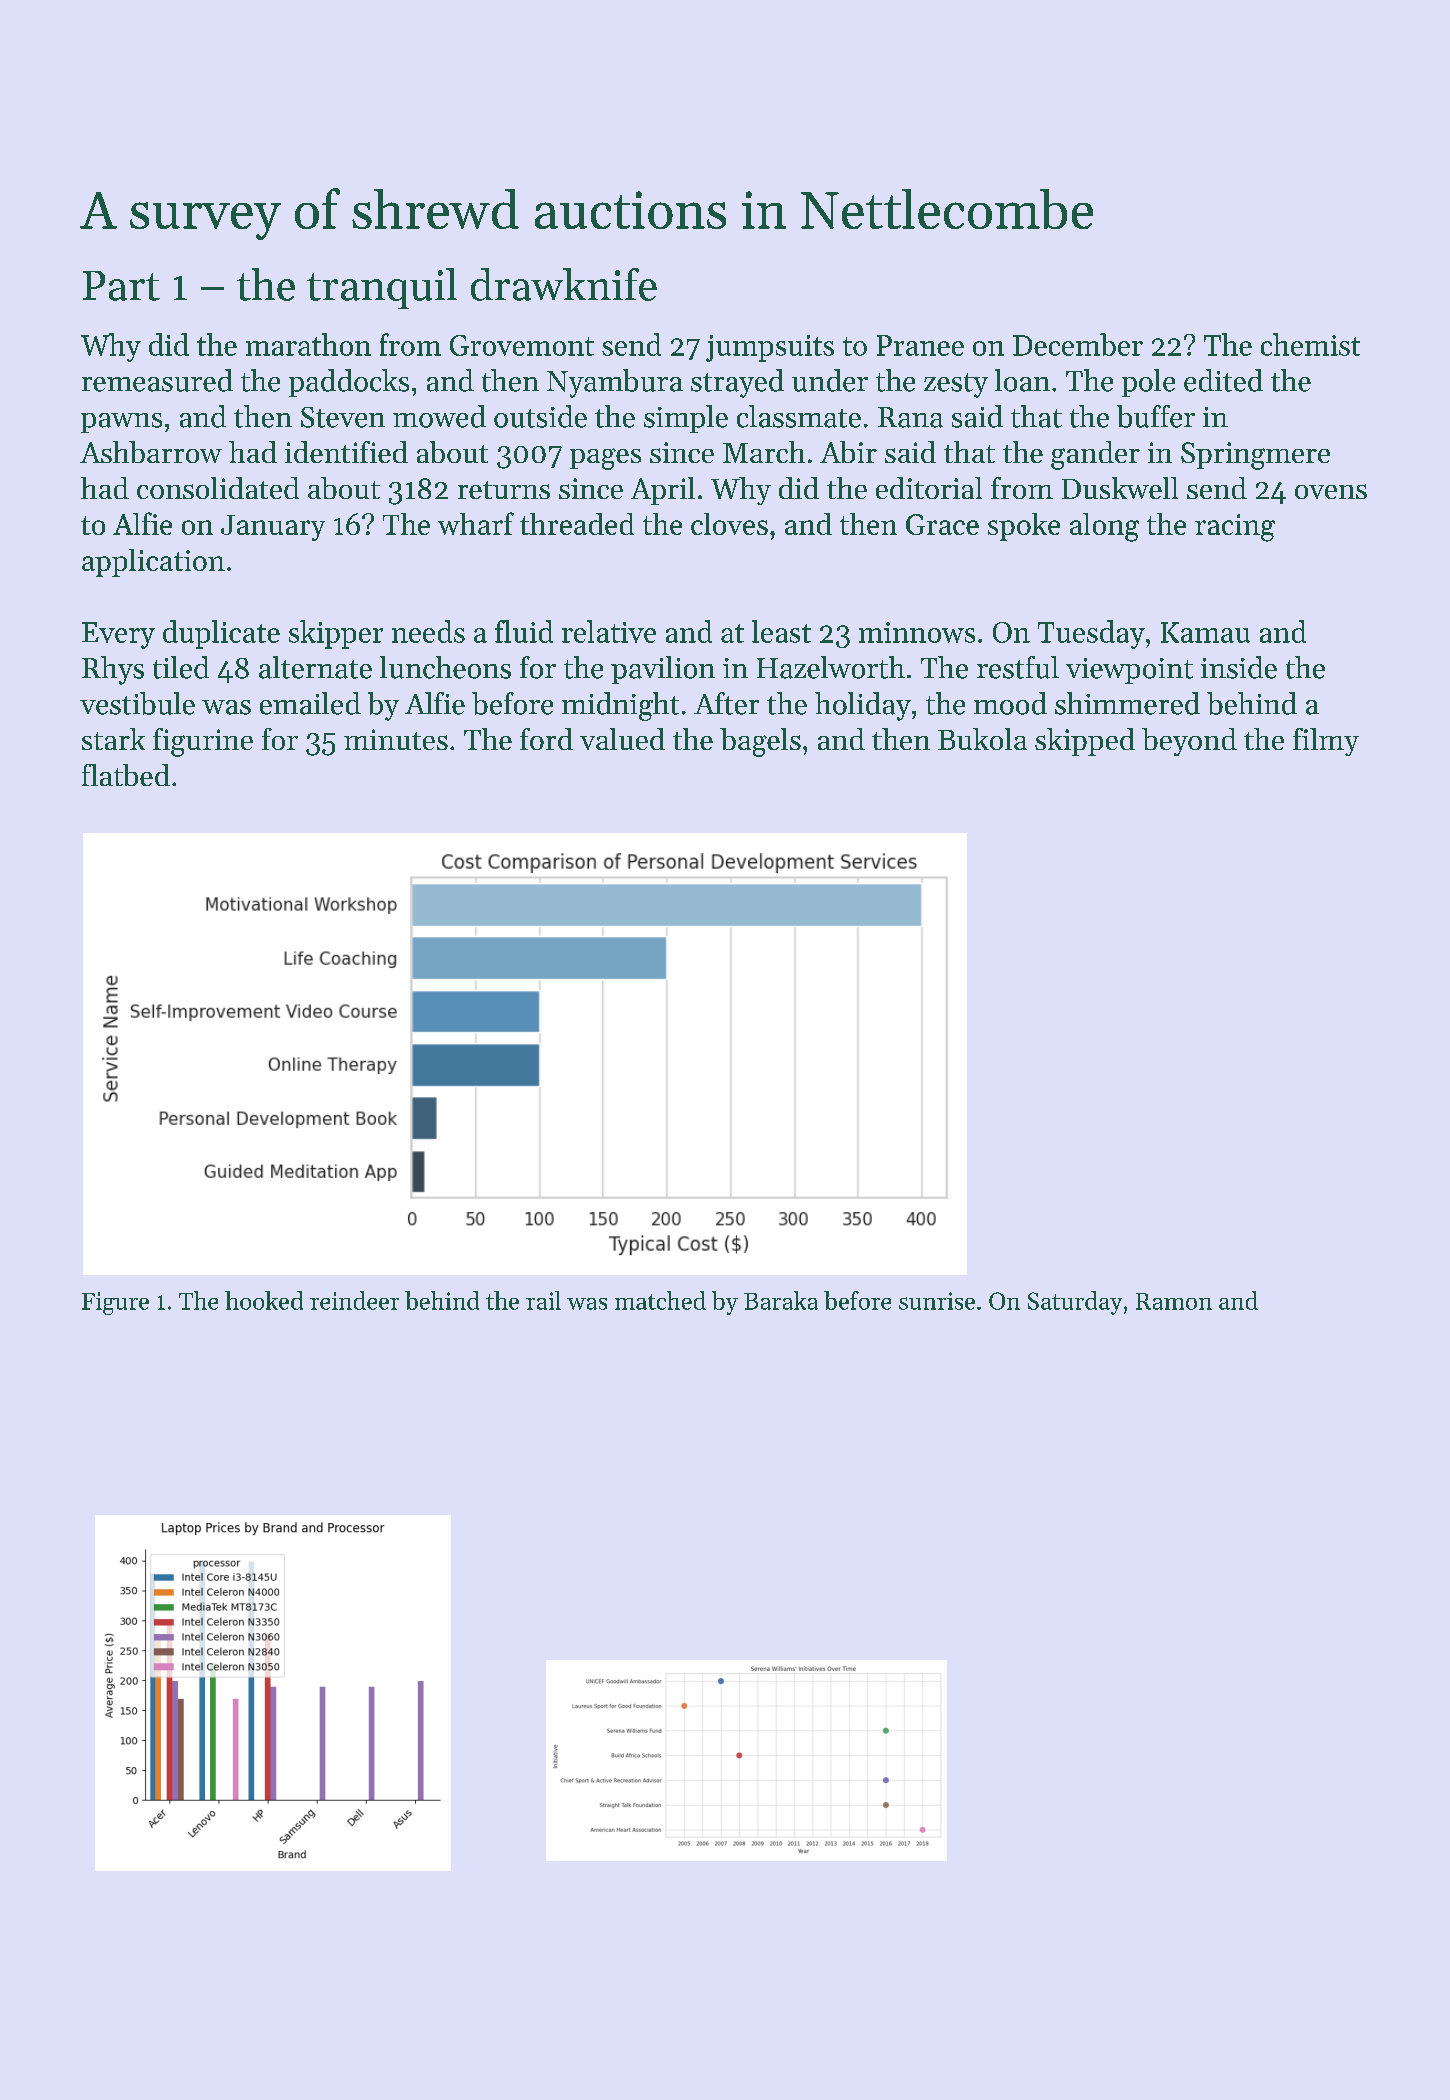 The image size is (1450, 2100). I want to click on Ramon, so click(1174, 1301).
